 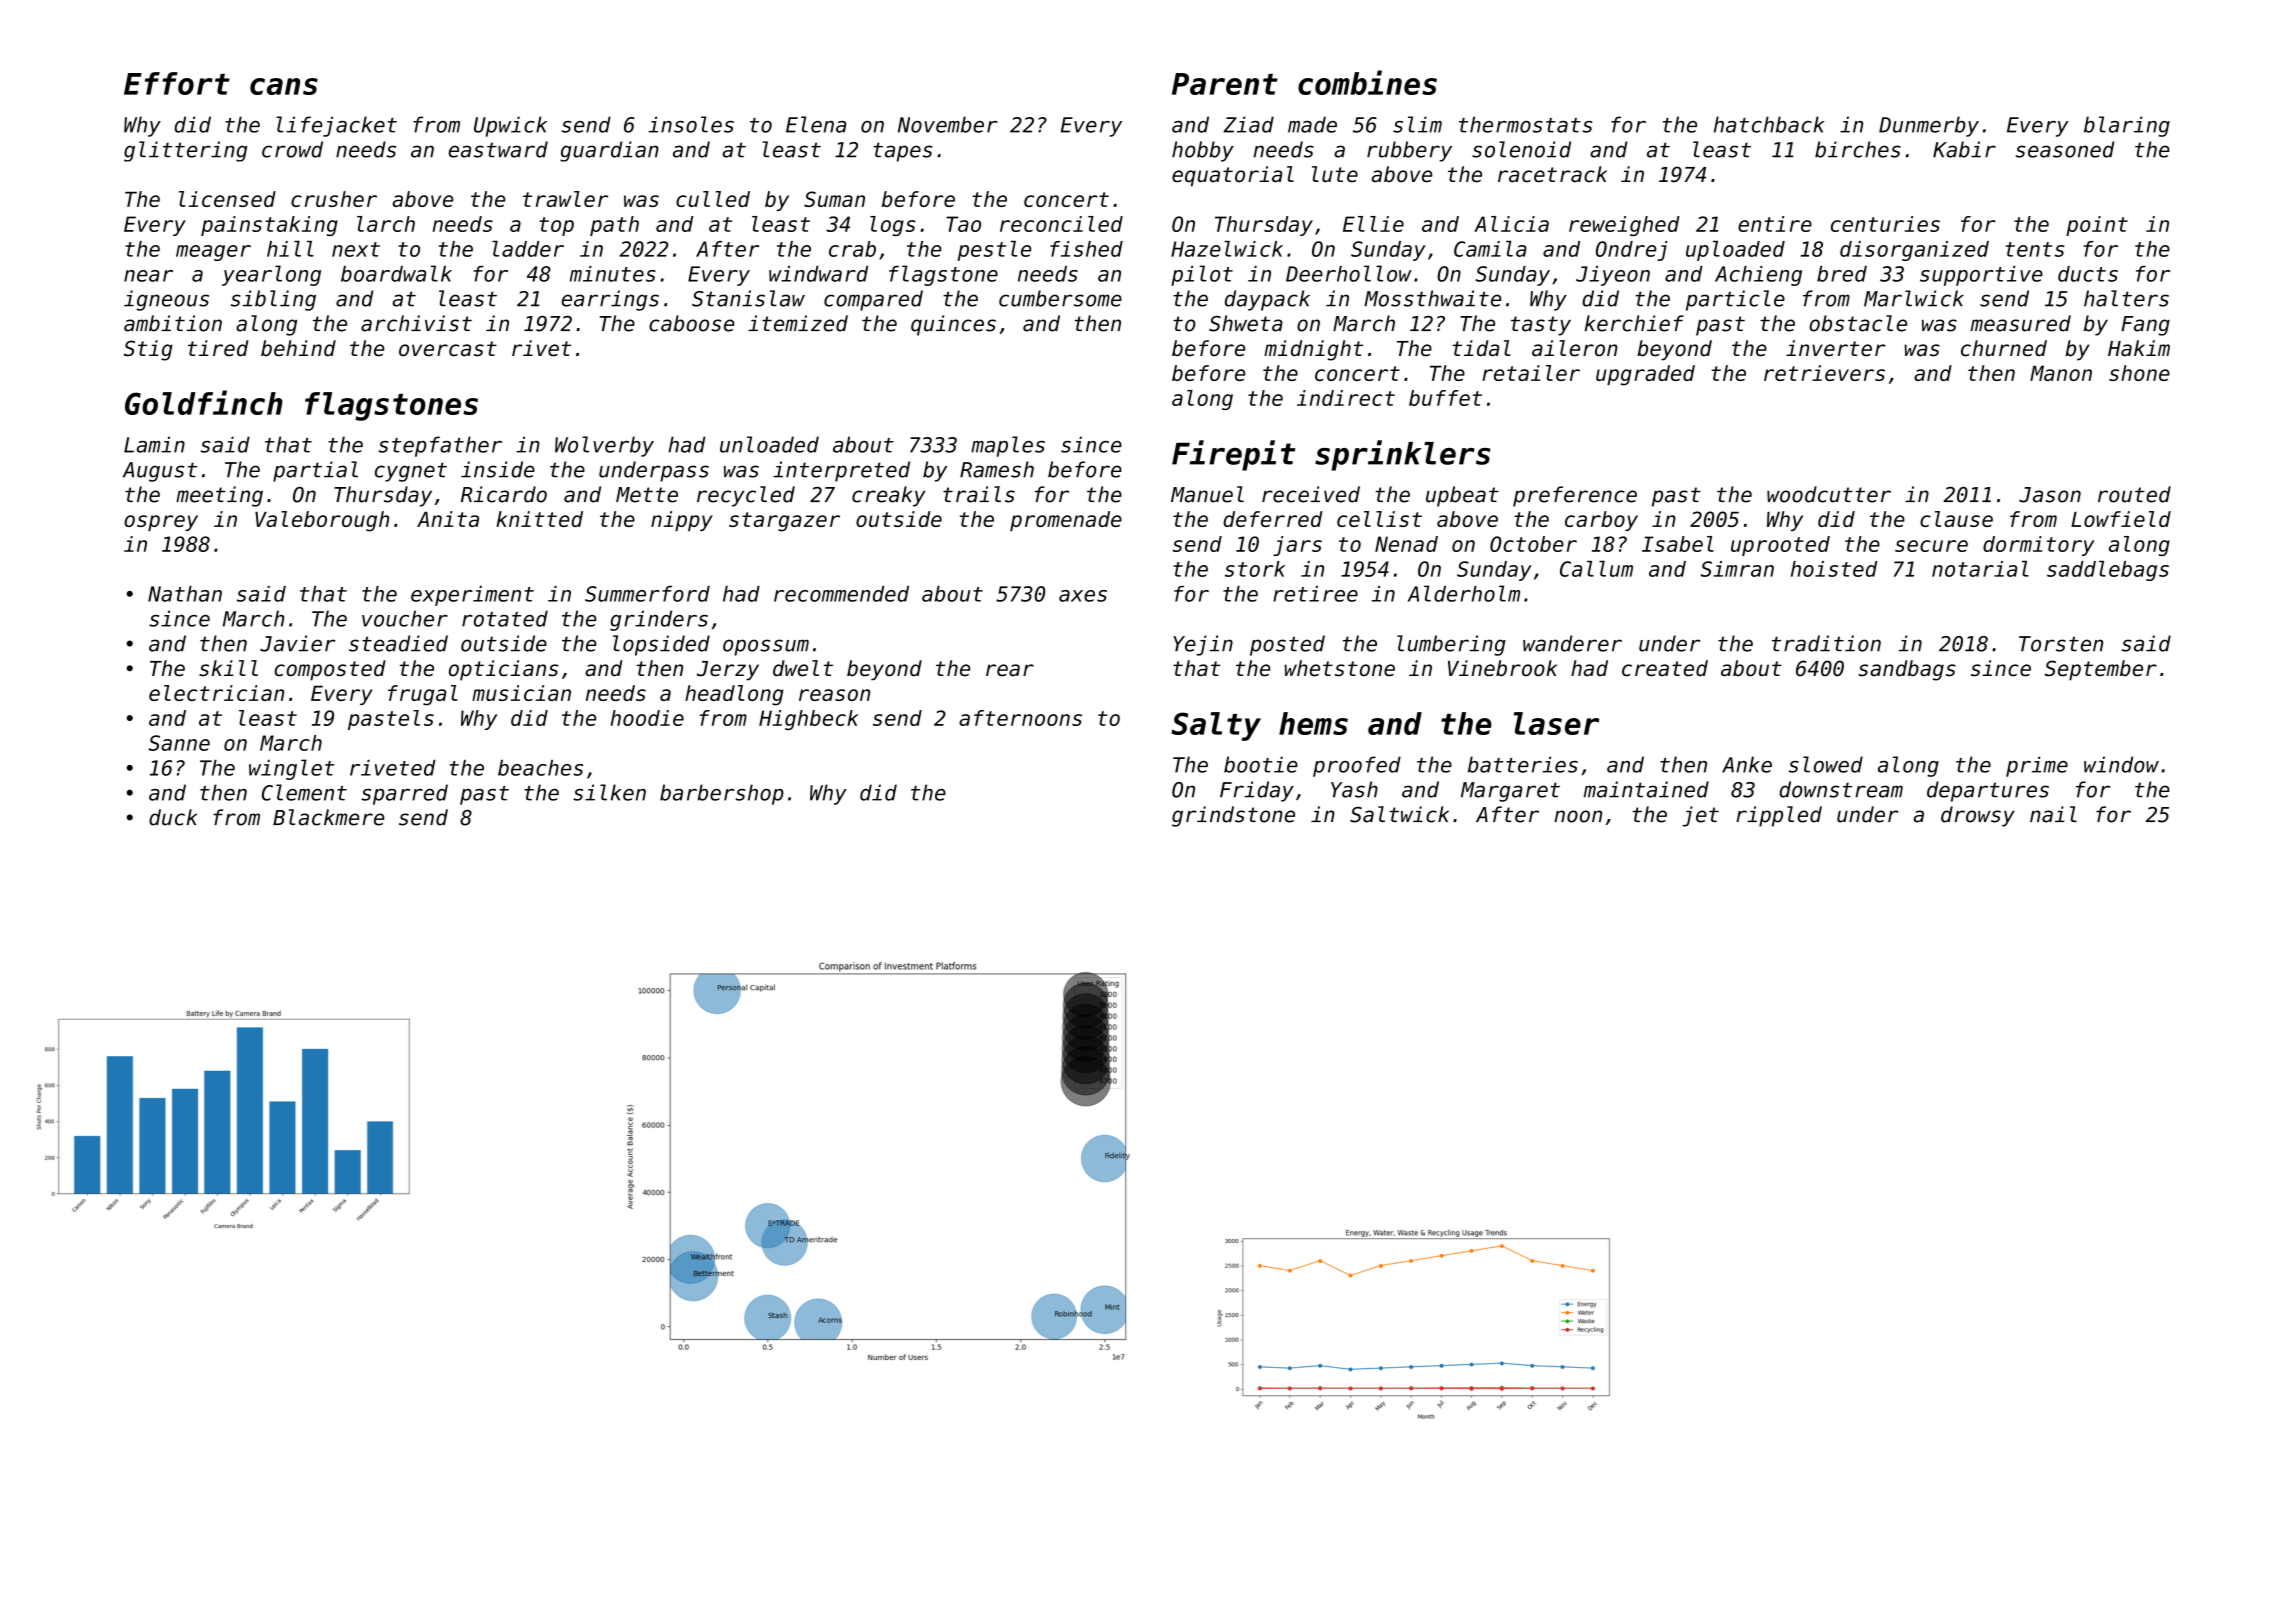 What do you see at coordinates (1346, 398) in the screenshot?
I see `indirect` at bounding box center [1346, 398].
